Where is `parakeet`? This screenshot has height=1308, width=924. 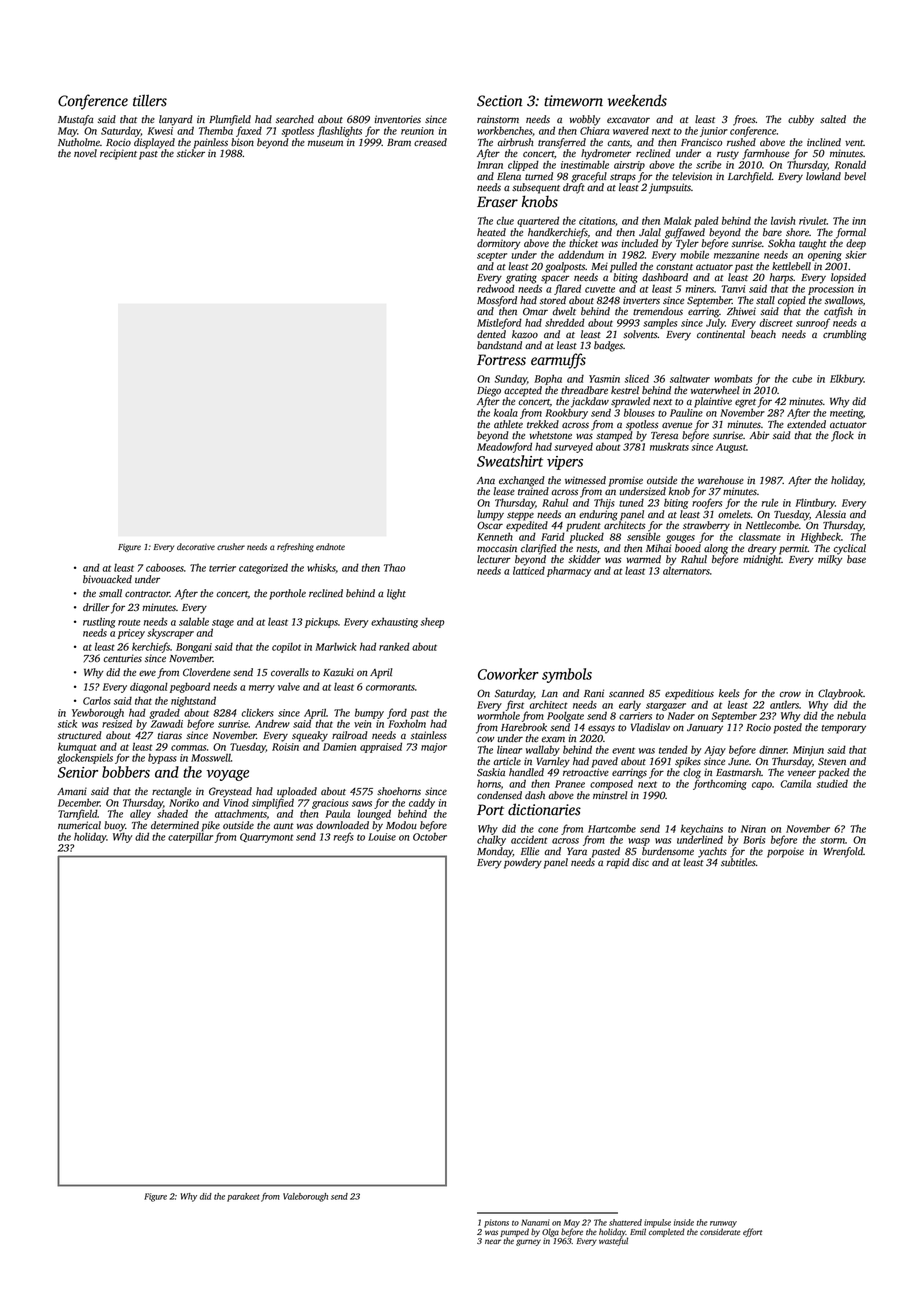 parakeet is located at coordinates (243, 1197).
